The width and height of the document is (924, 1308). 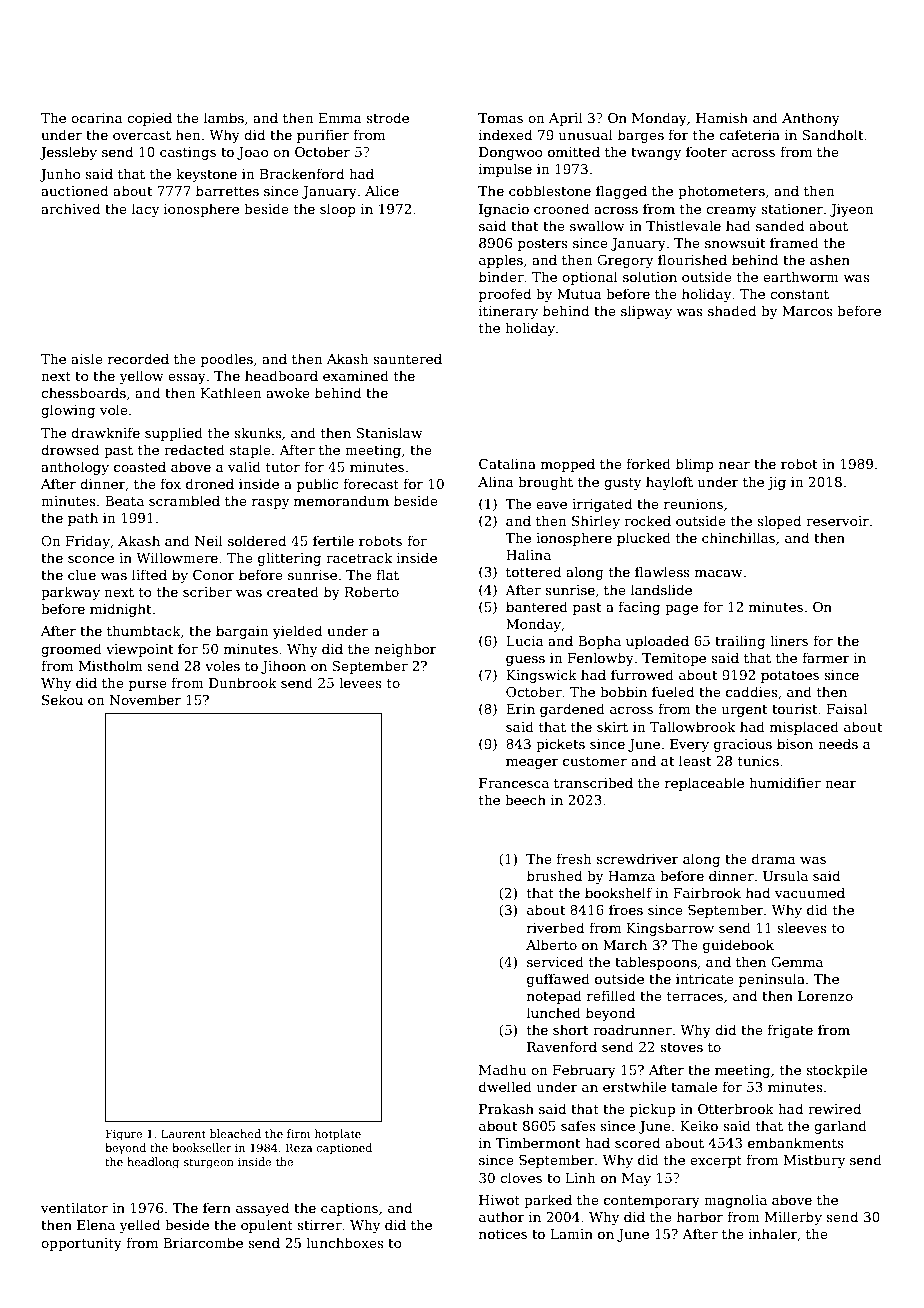 I want to click on opportunity, so click(x=81, y=1244).
